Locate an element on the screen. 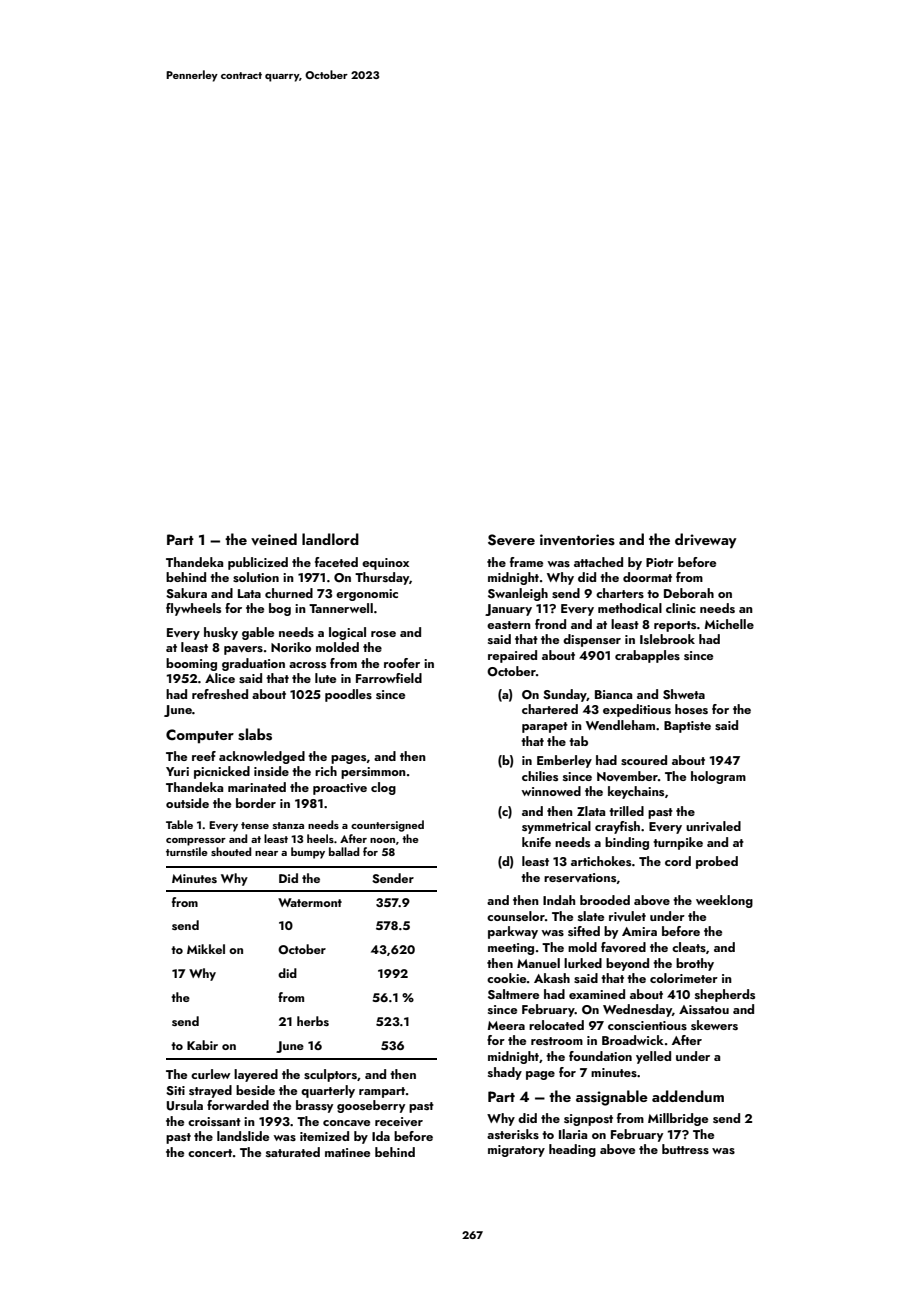  clog is located at coordinates (383, 788).
